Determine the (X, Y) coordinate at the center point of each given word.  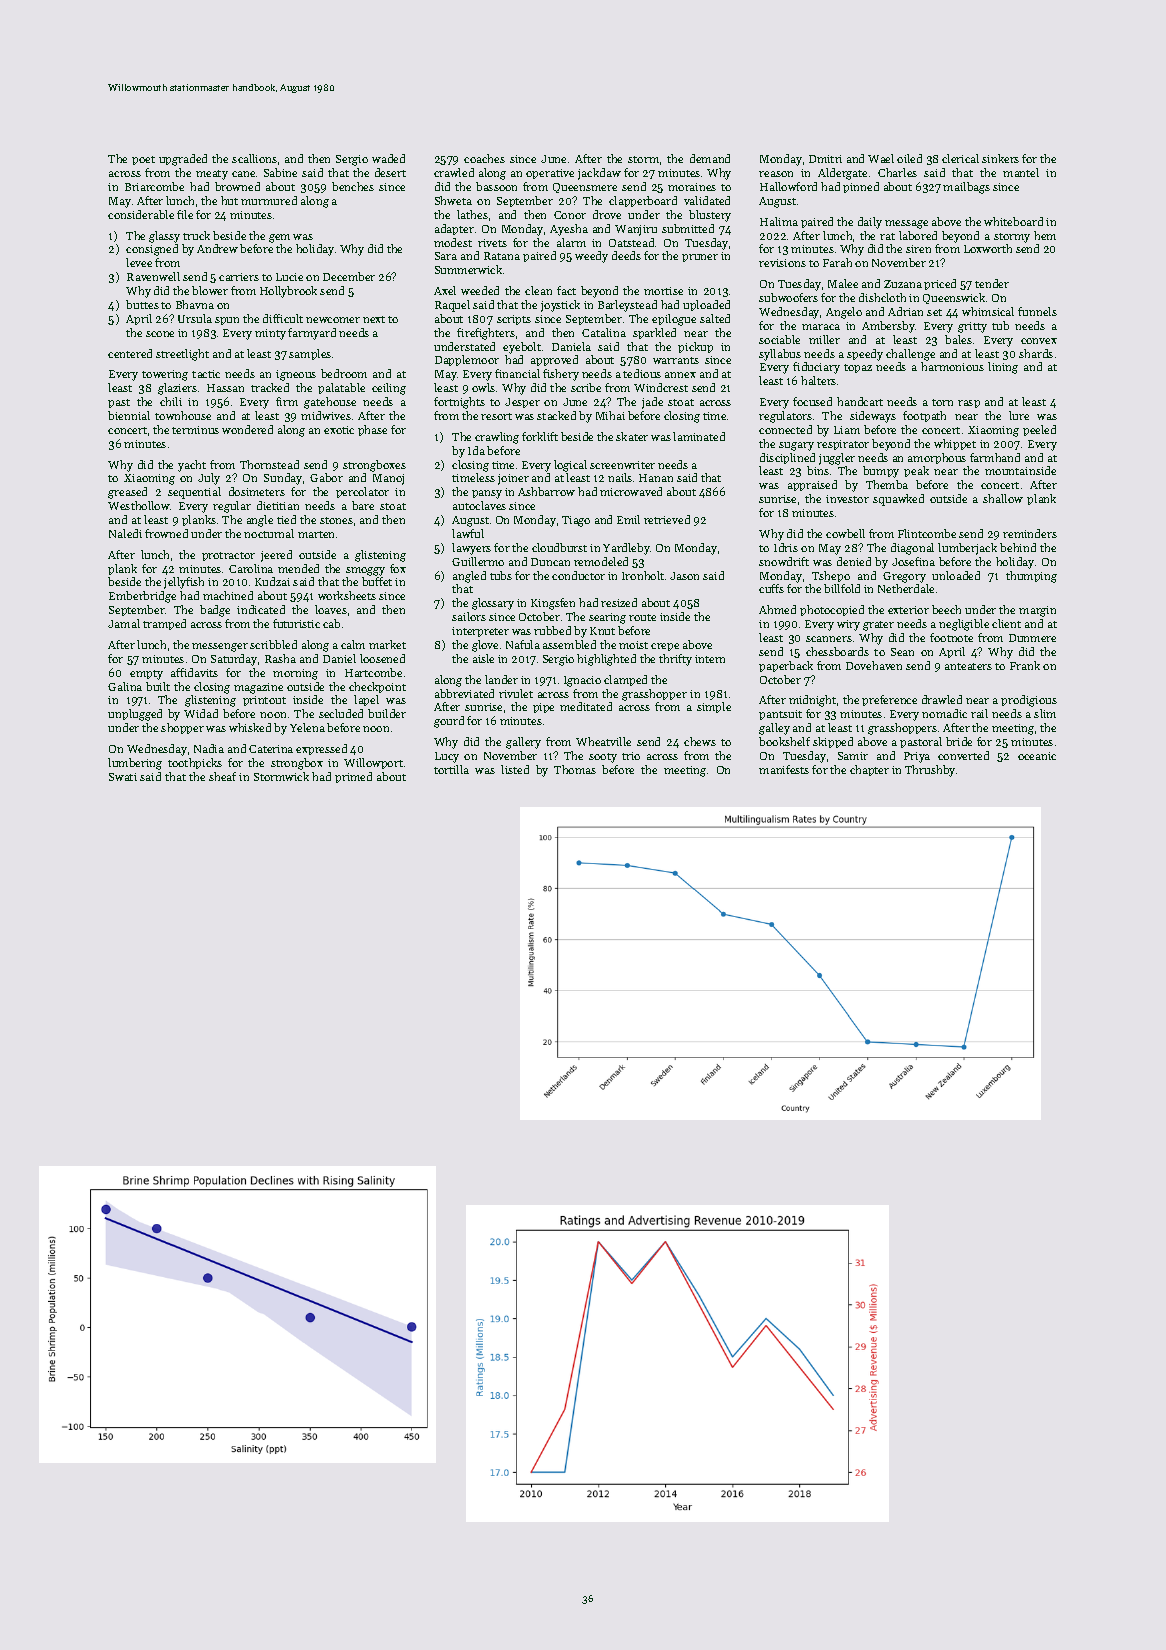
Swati (123, 777)
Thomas (575, 769)
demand (710, 158)
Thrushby (930, 771)
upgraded (183, 160)
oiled (909, 158)
